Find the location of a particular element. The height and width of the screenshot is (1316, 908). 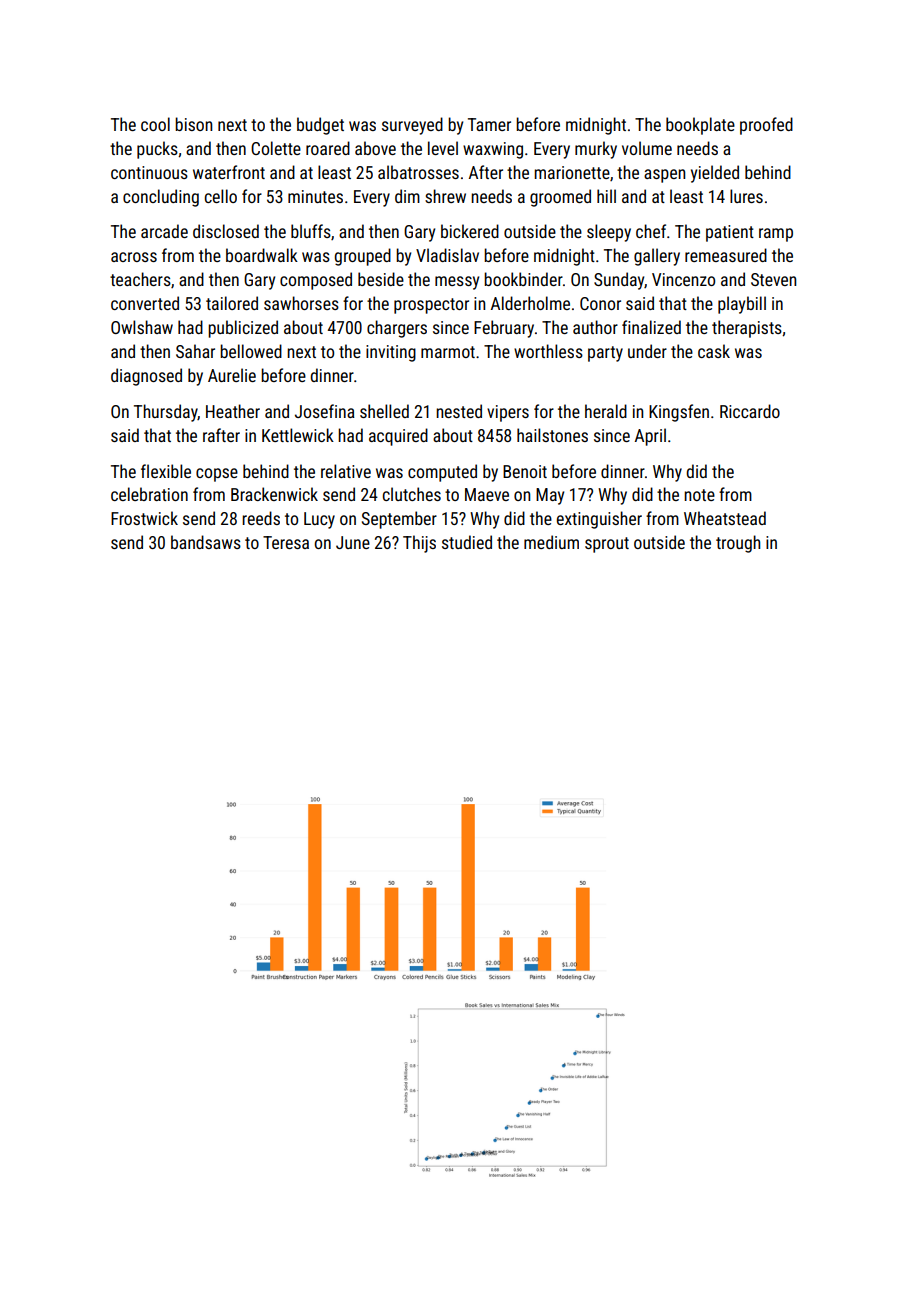

Tamer is located at coordinates (489, 124).
